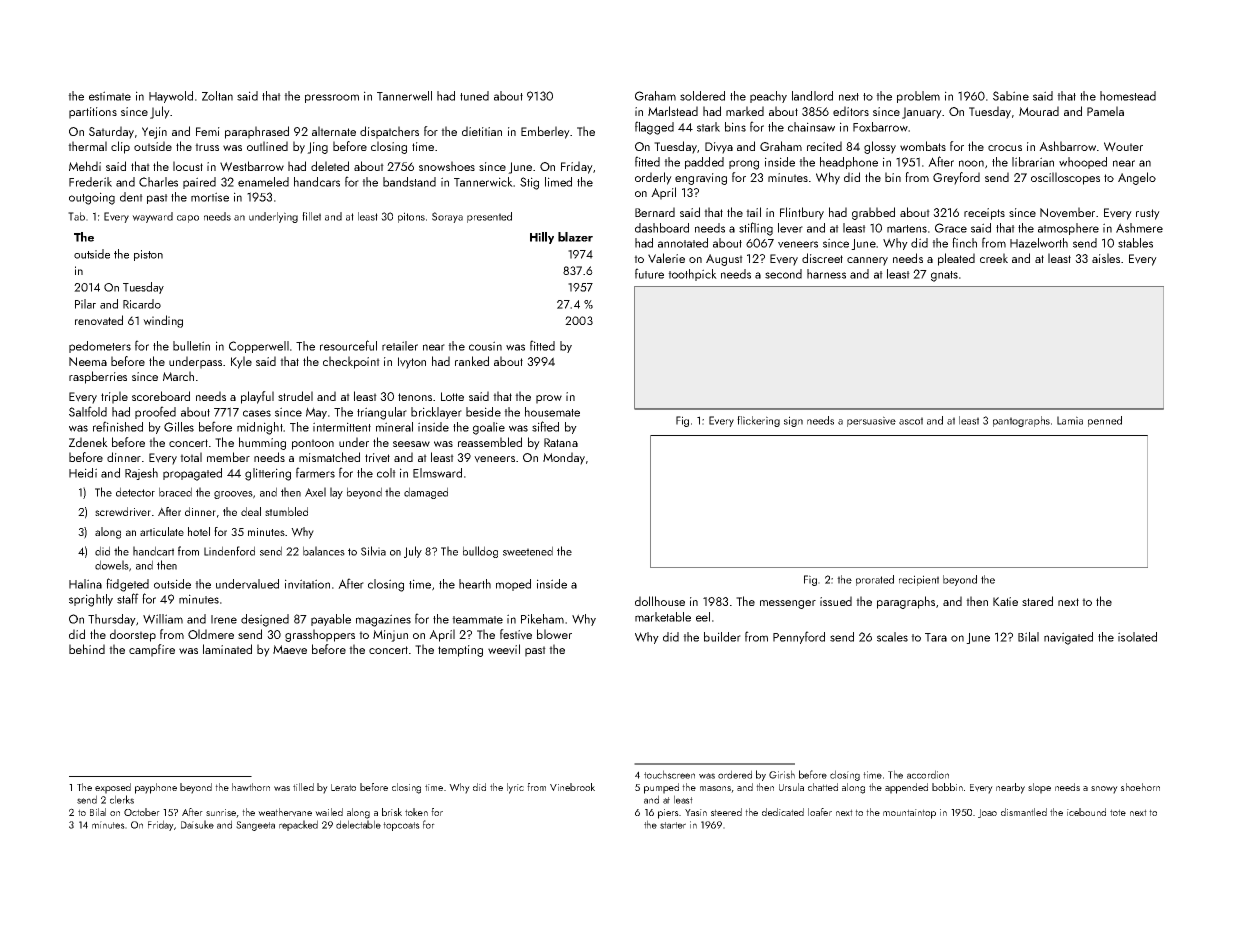  What do you see at coordinates (1105, 421) in the page?
I see `penned` at bounding box center [1105, 421].
